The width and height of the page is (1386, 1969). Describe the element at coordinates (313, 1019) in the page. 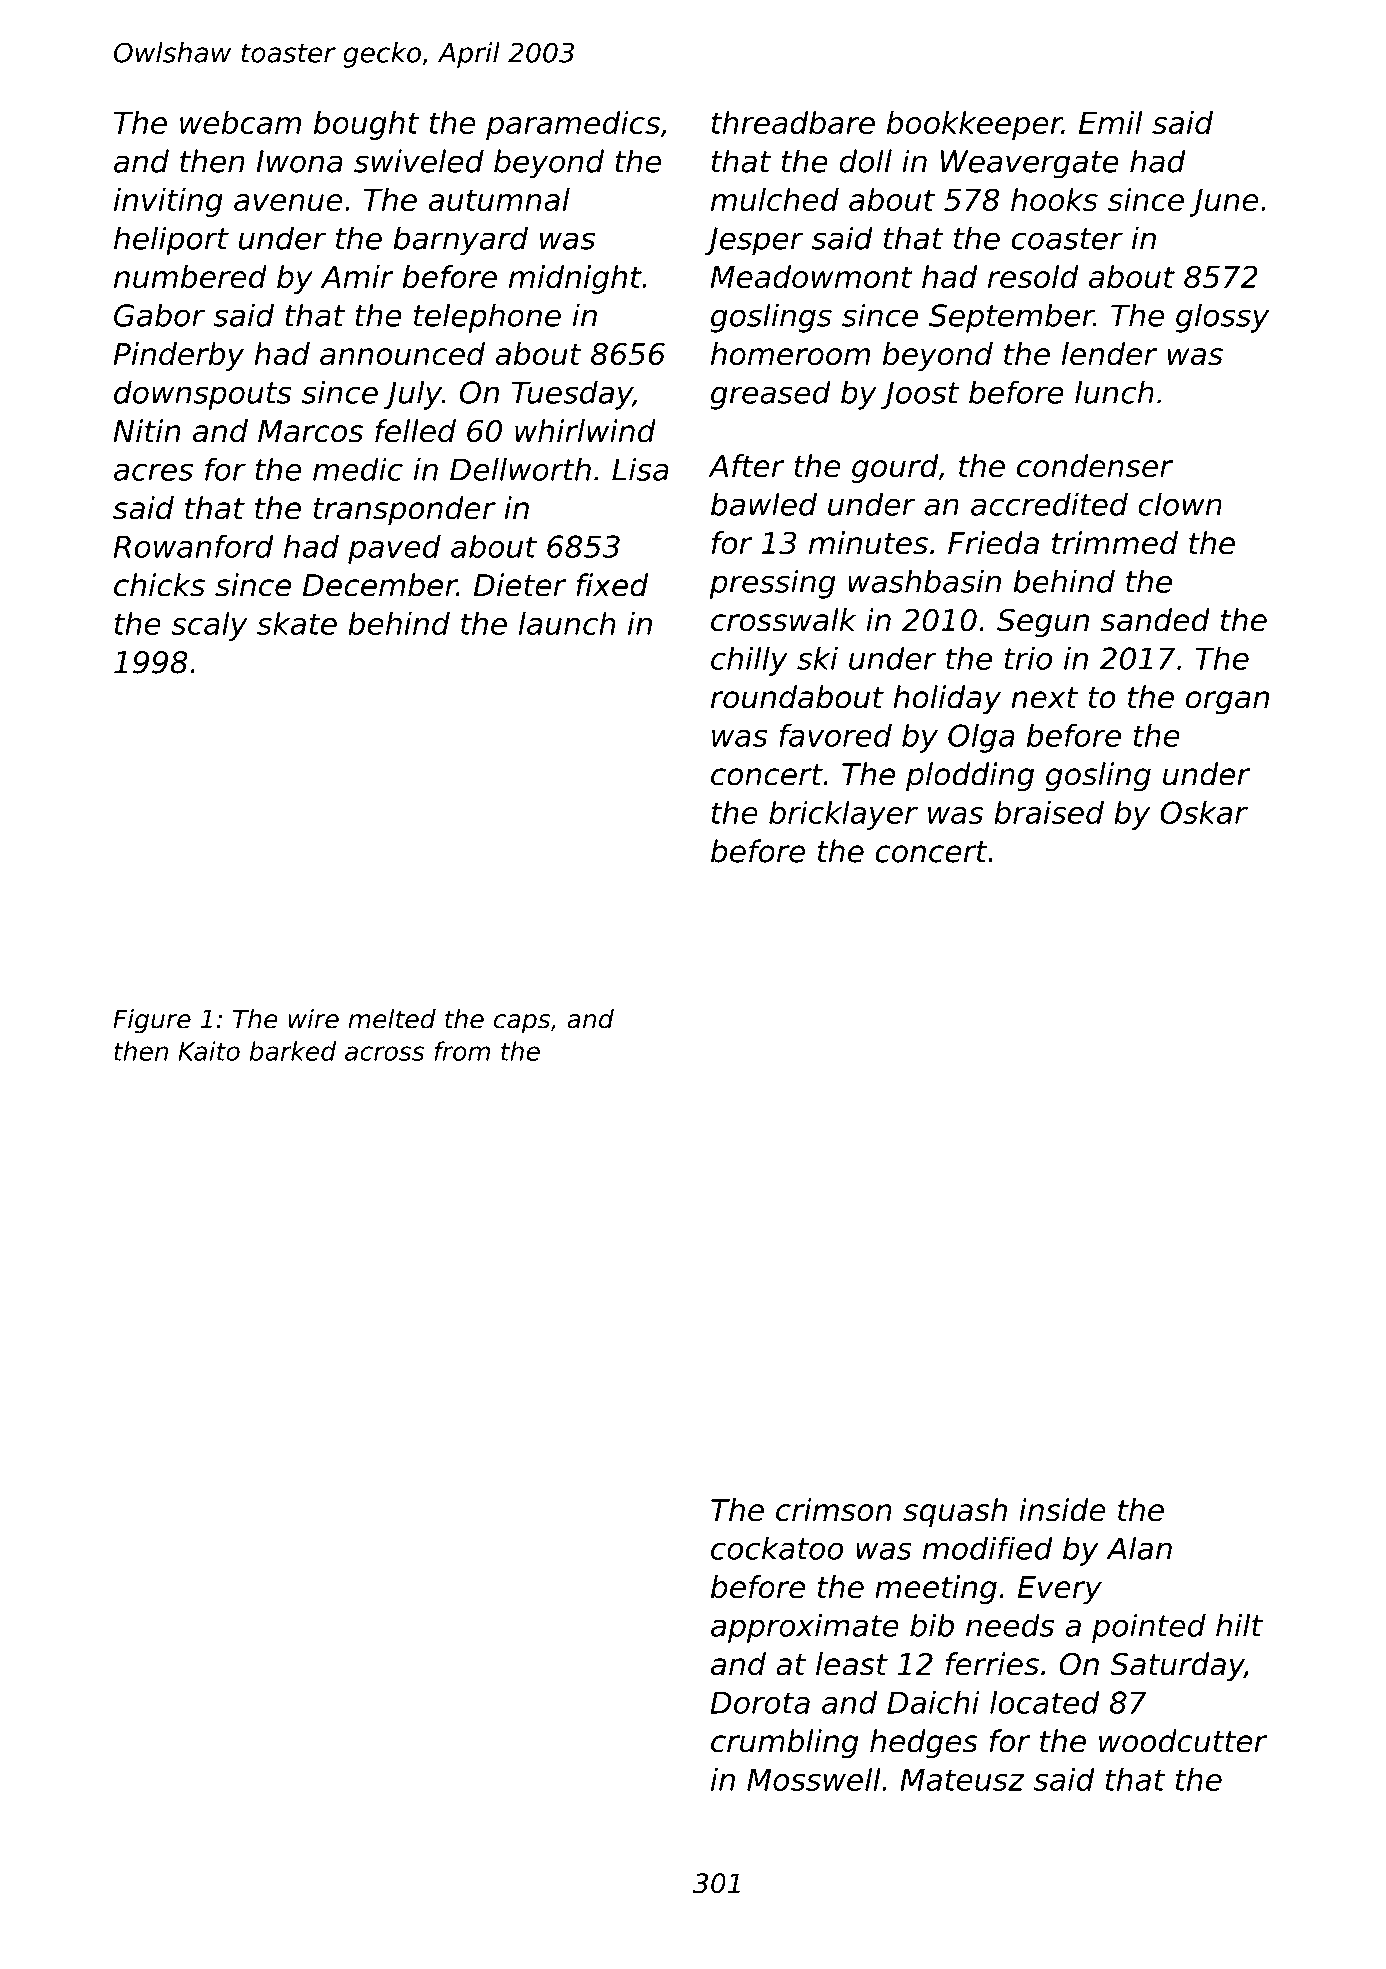

I see `wire` at that location.
